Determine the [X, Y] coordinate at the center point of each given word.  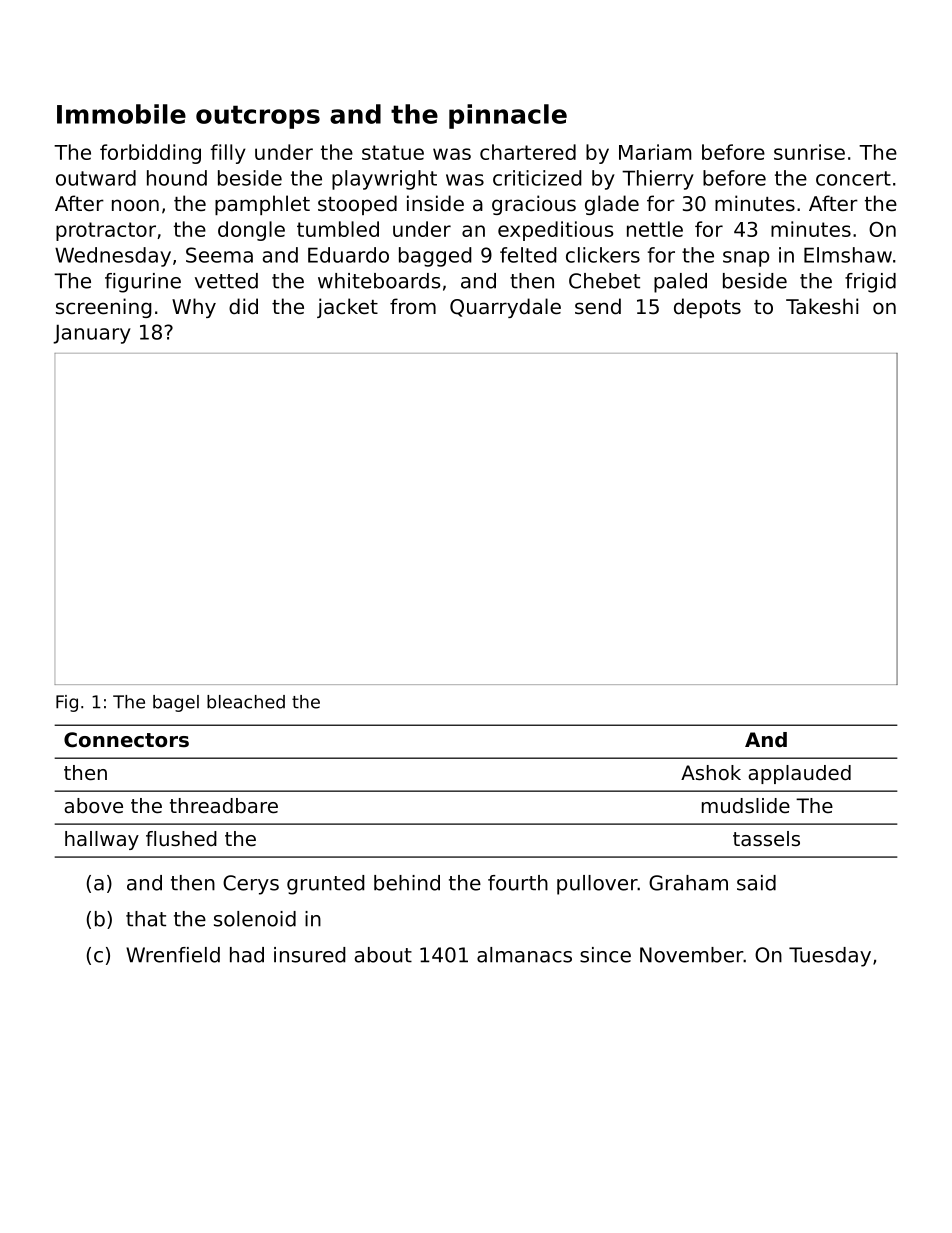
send [598, 306]
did [243, 306]
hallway [102, 840]
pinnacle [508, 116]
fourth [518, 883]
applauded [799, 774]
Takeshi [822, 306]
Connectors [126, 740]
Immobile [121, 114]
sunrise [809, 152]
